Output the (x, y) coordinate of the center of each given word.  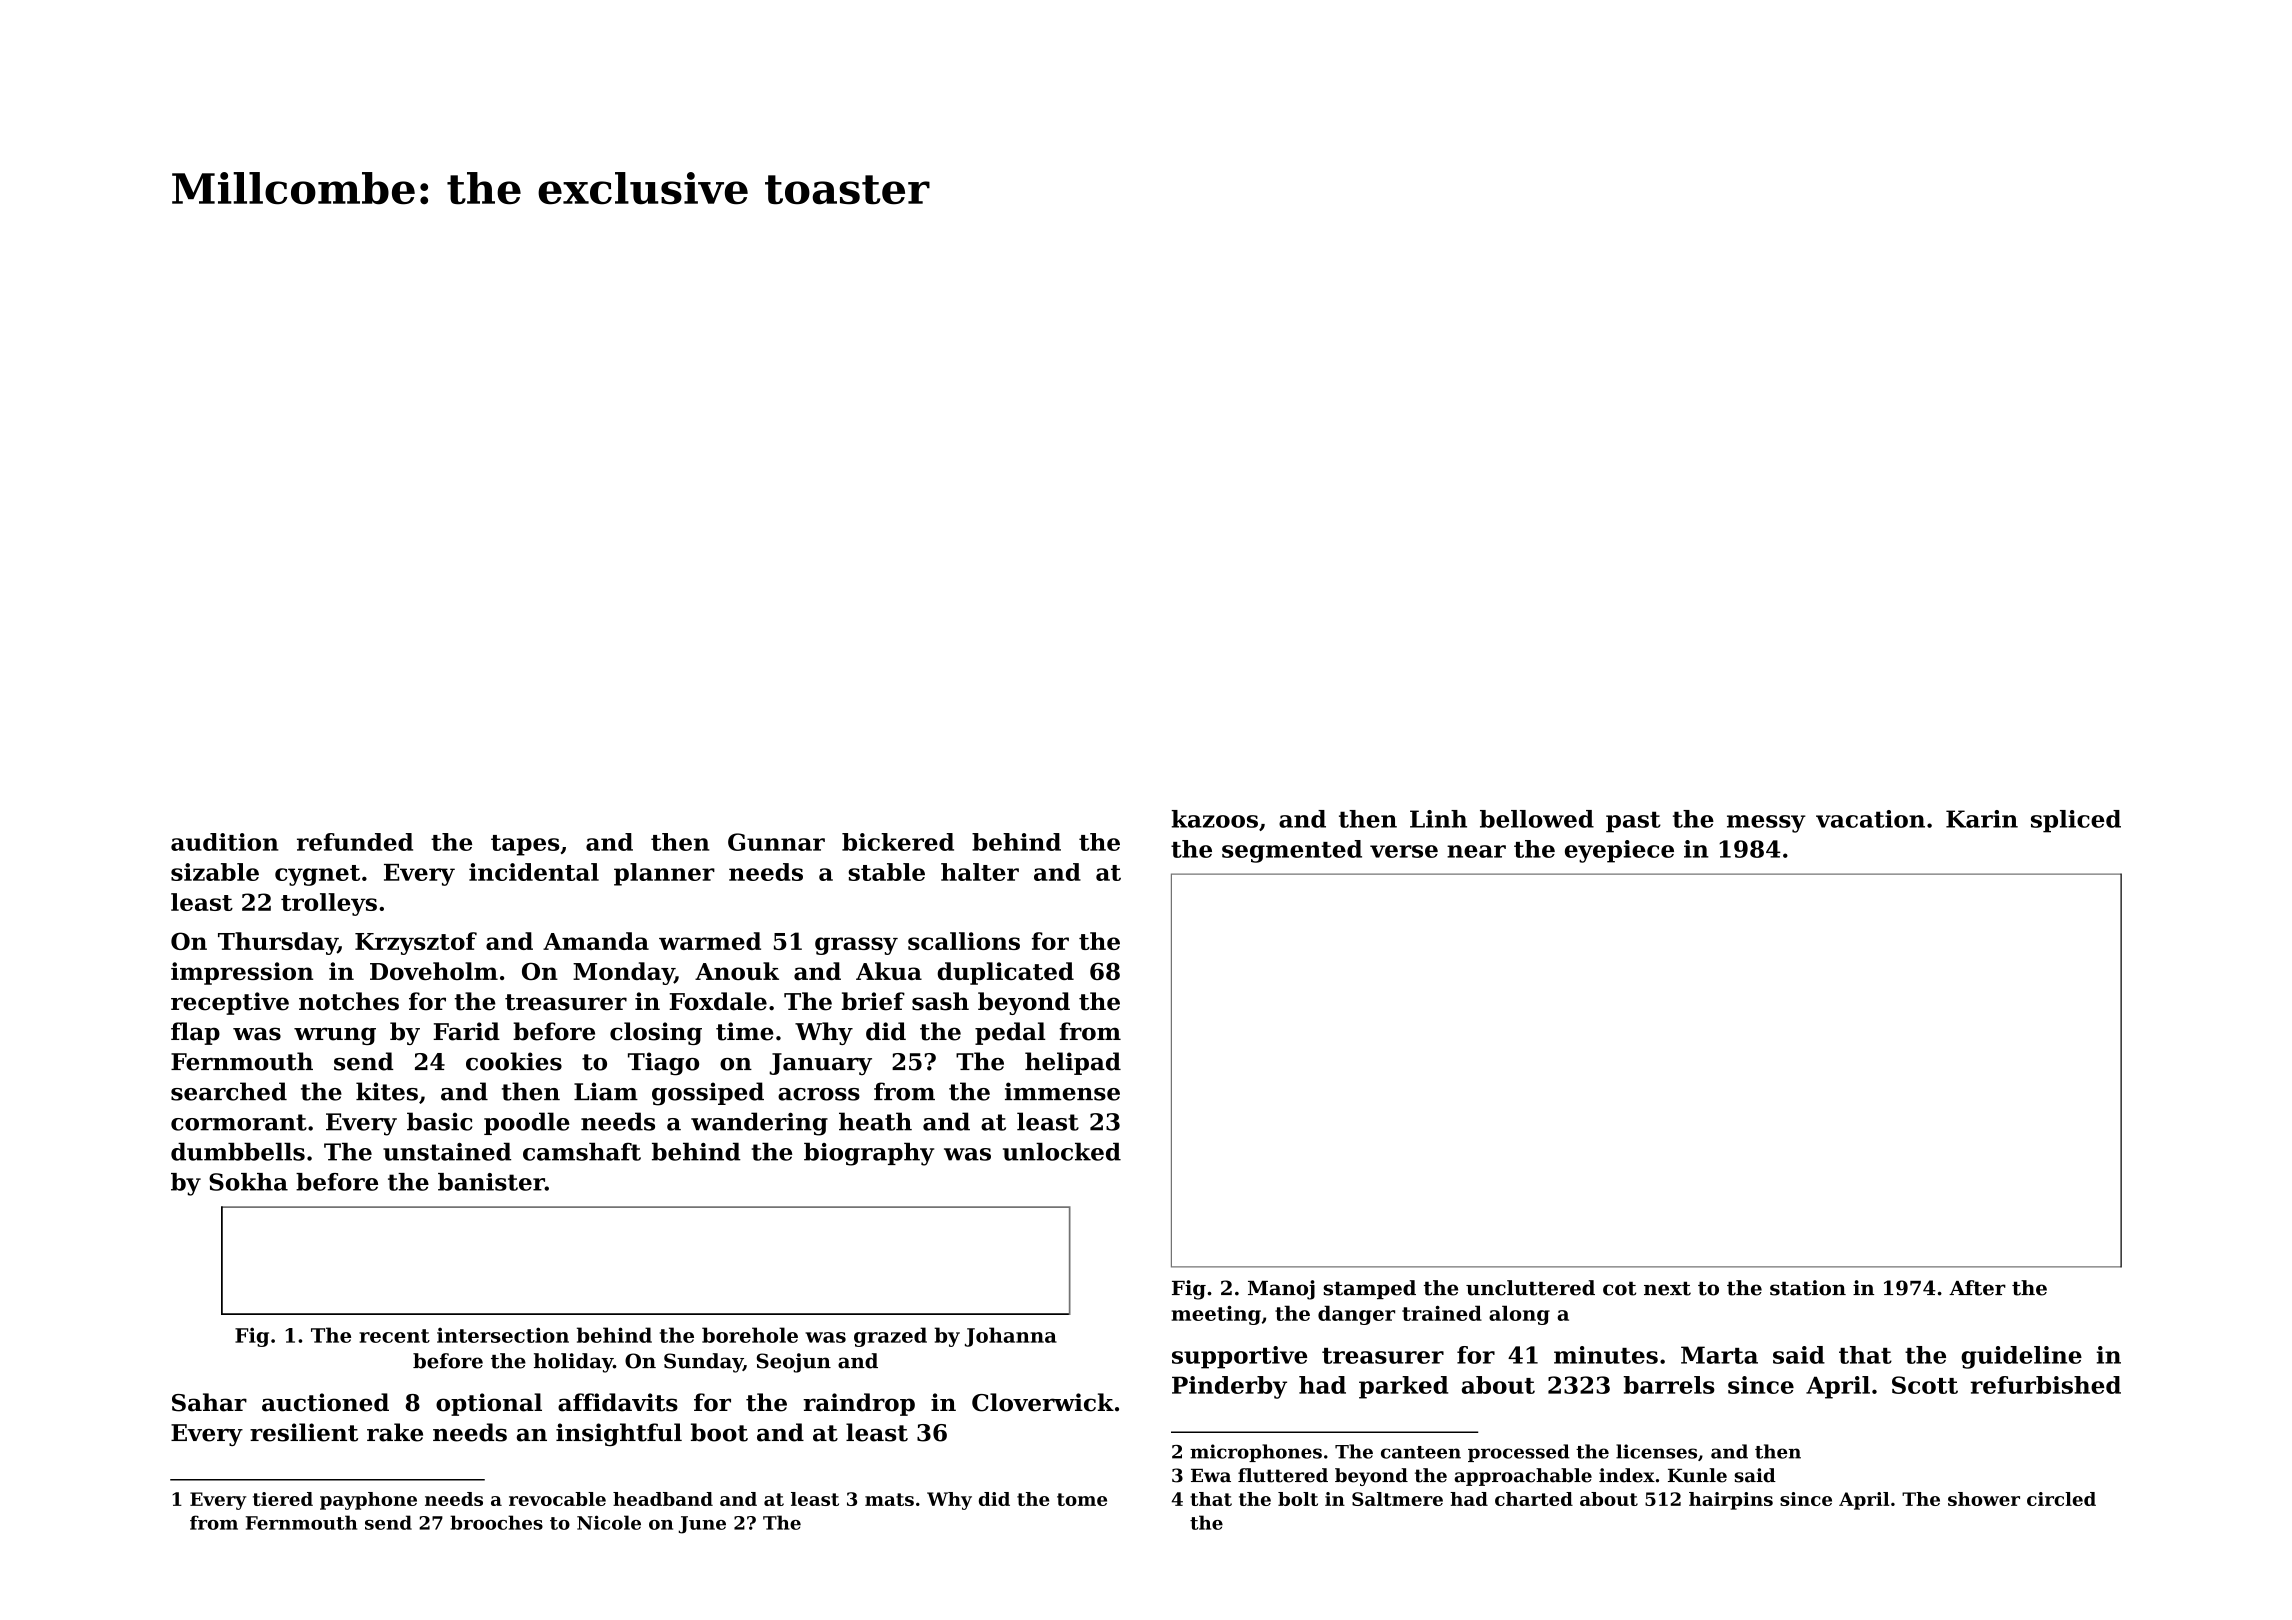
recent (394, 1336)
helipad (1073, 1063)
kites (387, 1091)
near (1476, 851)
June (702, 1525)
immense (1062, 1091)
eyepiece (1619, 851)
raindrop (859, 1404)
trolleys (329, 904)
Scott (1925, 1385)
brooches (496, 1522)
